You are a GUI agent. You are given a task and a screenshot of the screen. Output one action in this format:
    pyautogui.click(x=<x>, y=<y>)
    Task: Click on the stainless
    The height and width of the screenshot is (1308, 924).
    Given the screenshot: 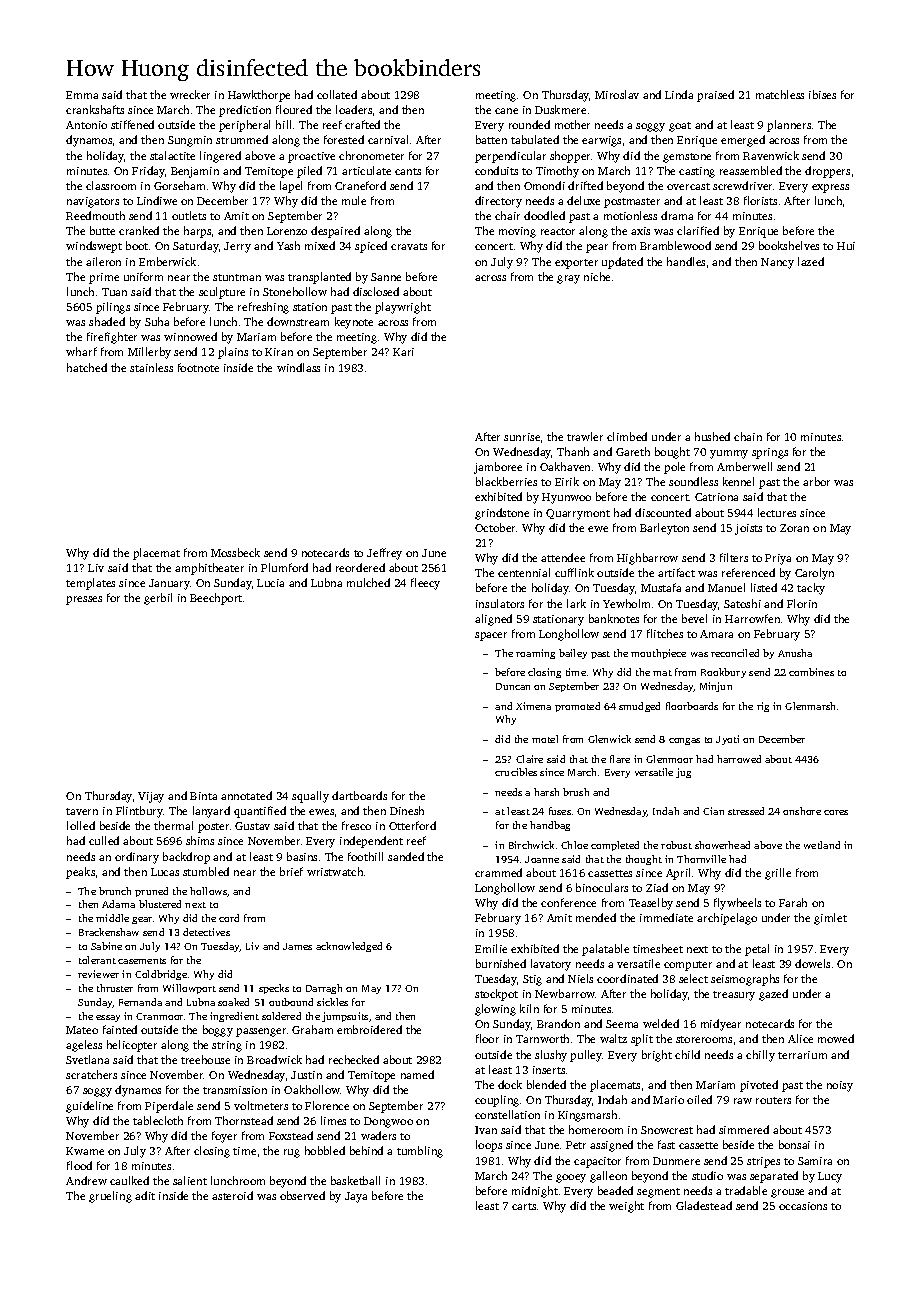 What is the action you would take?
    pyautogui.click(x=151, y=367)
